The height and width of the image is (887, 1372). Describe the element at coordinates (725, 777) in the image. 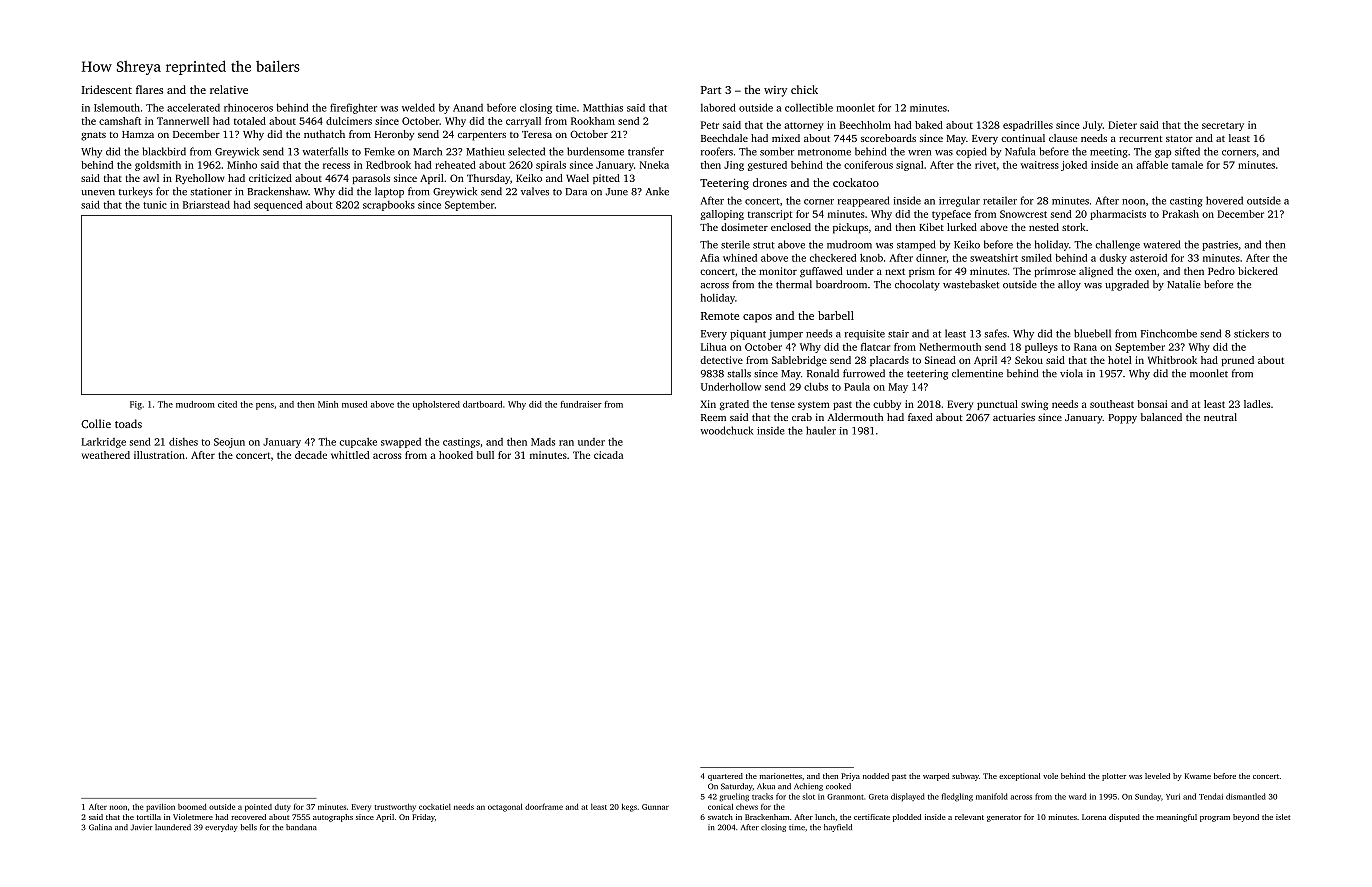

I see `quartered` at that location.
